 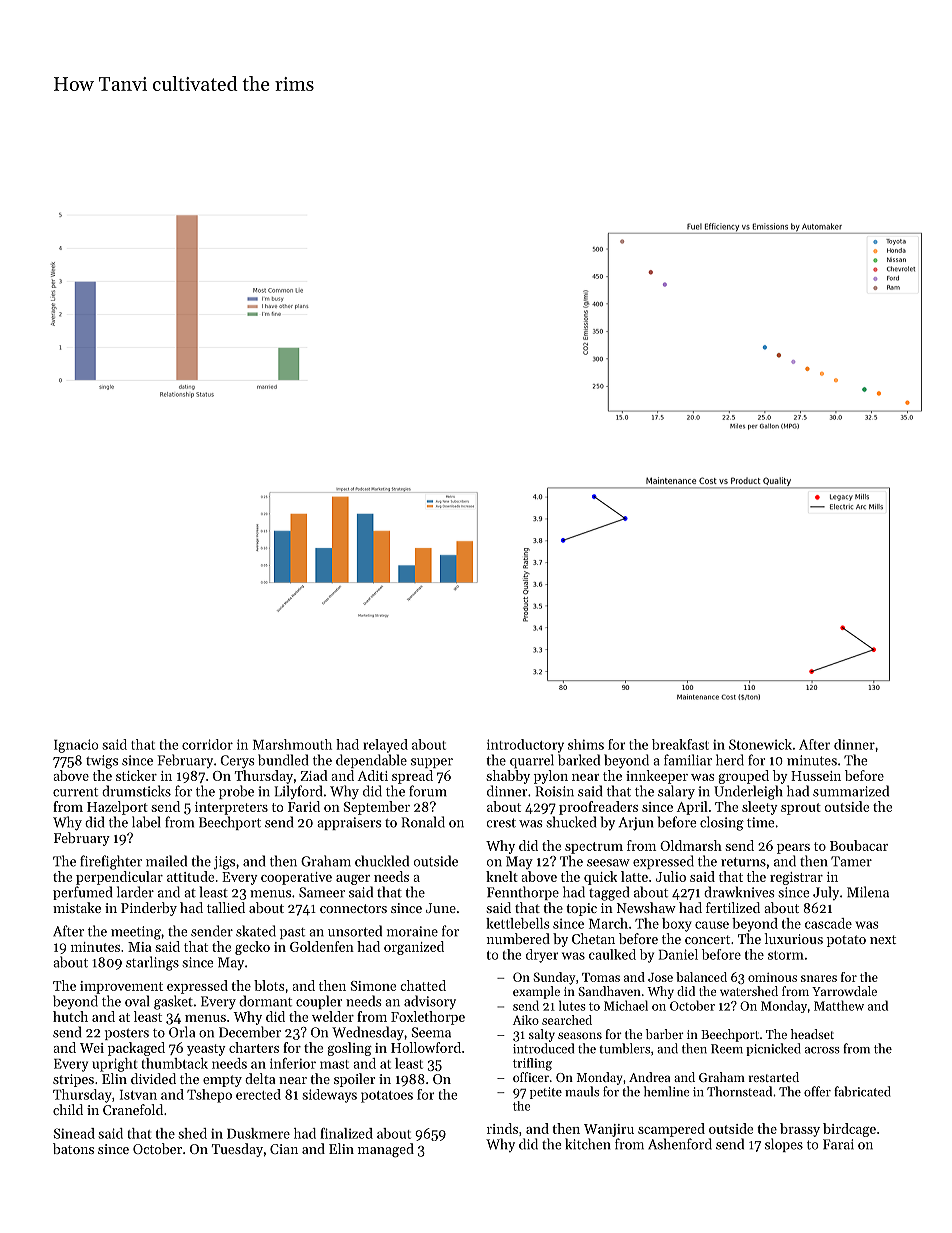 What do you see at coordinates (586, 744) in the screenshot?
I see `shims` at bounding box center [586, 744].
